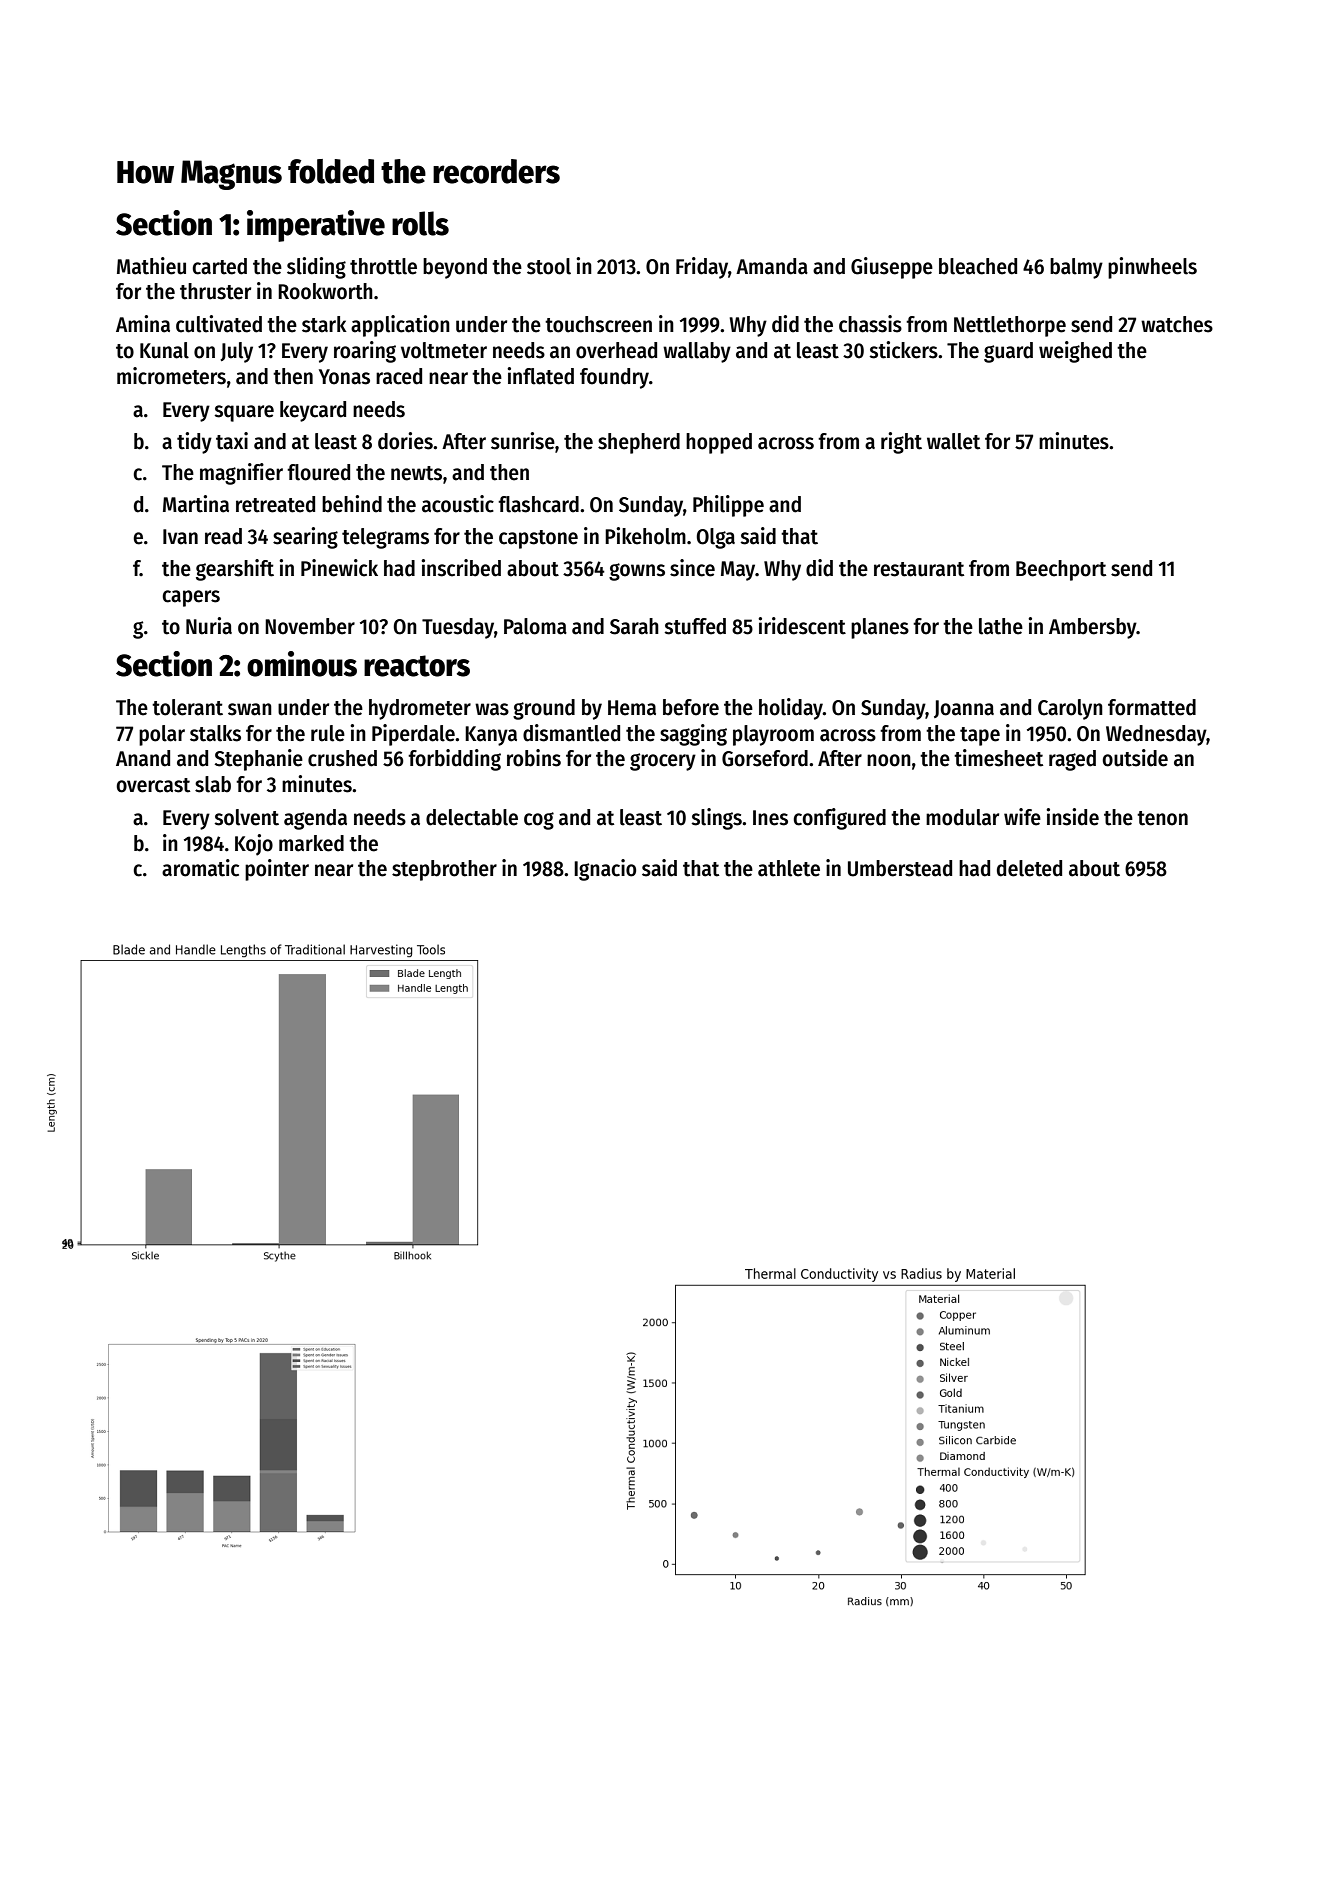 This document has height=1884, width=1332. I want to click on ground, so click(544, 709).
